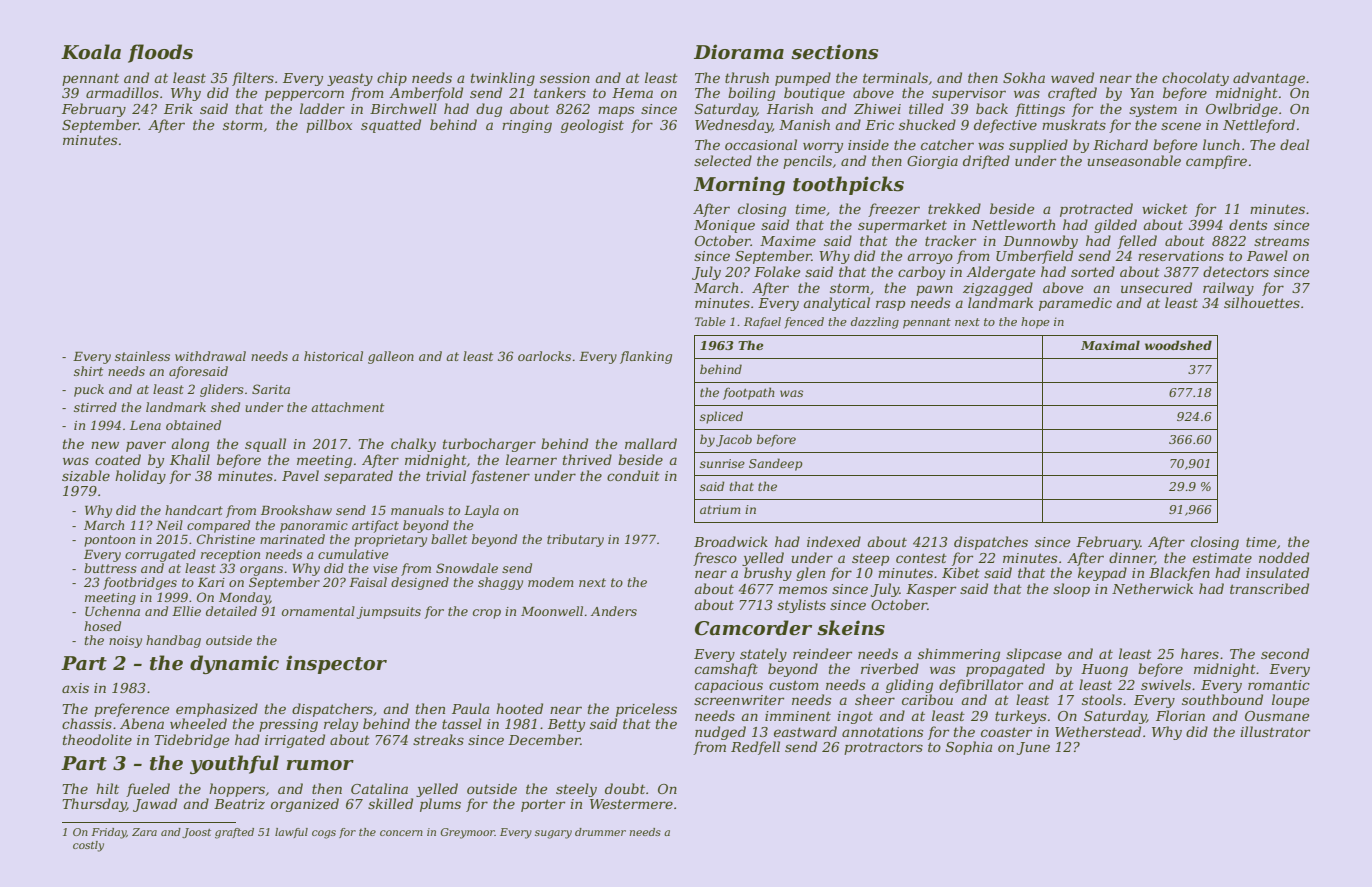 The height and width of the image is (887, 1372). Describe the element at coordinates (723, 160) in the image. I see `selected` at that location.
